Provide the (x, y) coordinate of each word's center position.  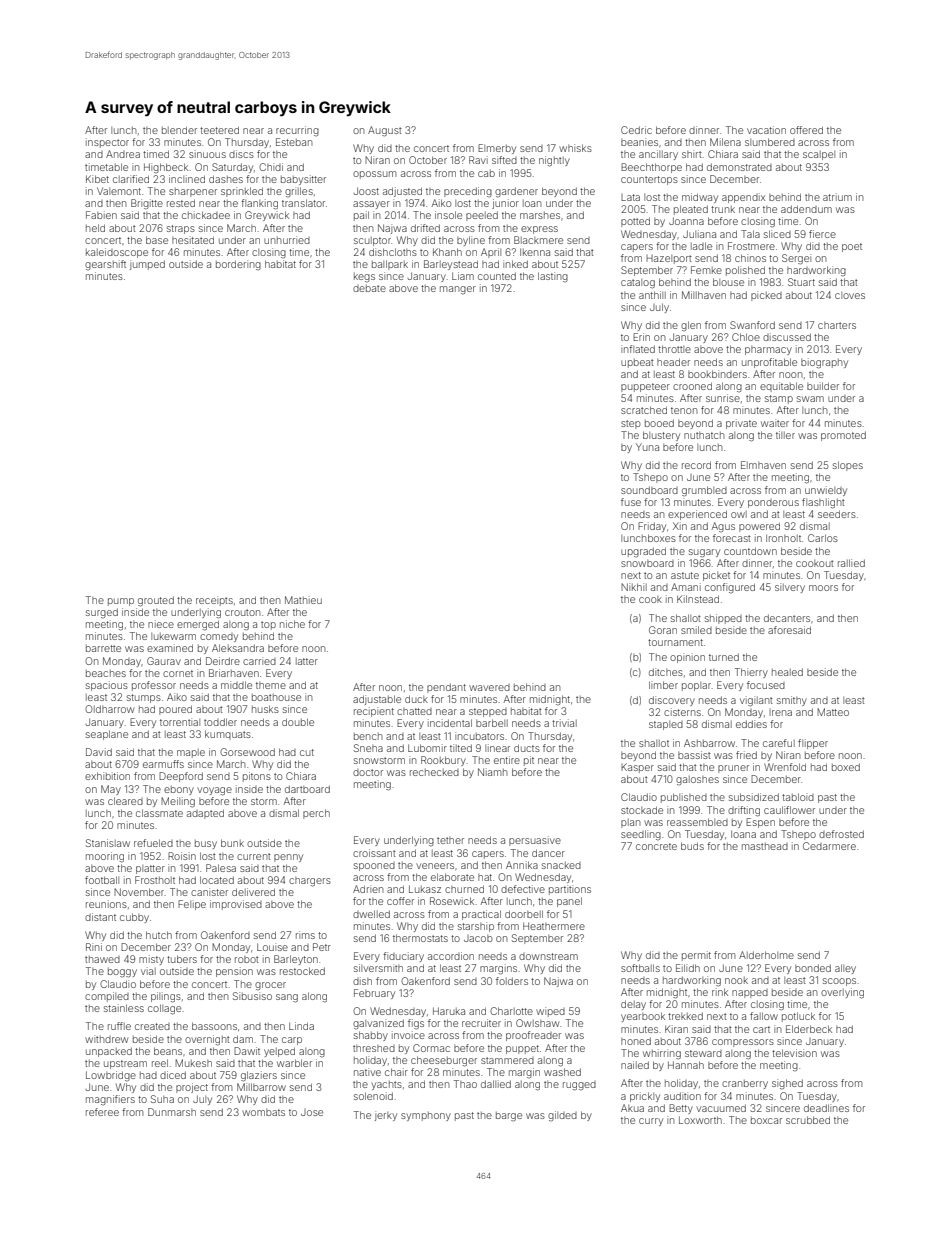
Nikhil (634, 587)
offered (806, 130)
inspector (107, 143)
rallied (851, 563)
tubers (182, 959)
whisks (575, 148)
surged (102, 613)
